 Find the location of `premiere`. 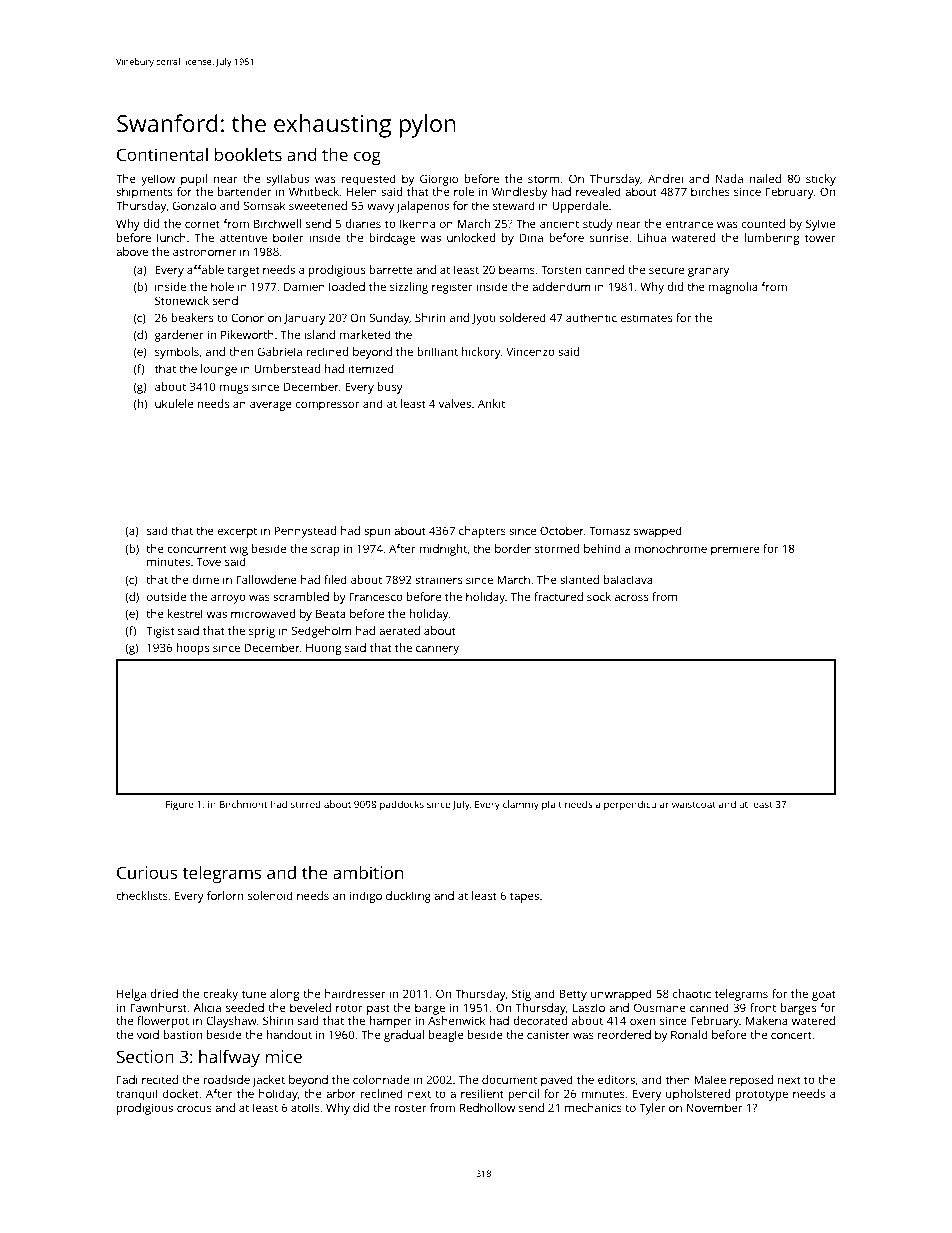

premiere is located at coordinates (735, 550).
